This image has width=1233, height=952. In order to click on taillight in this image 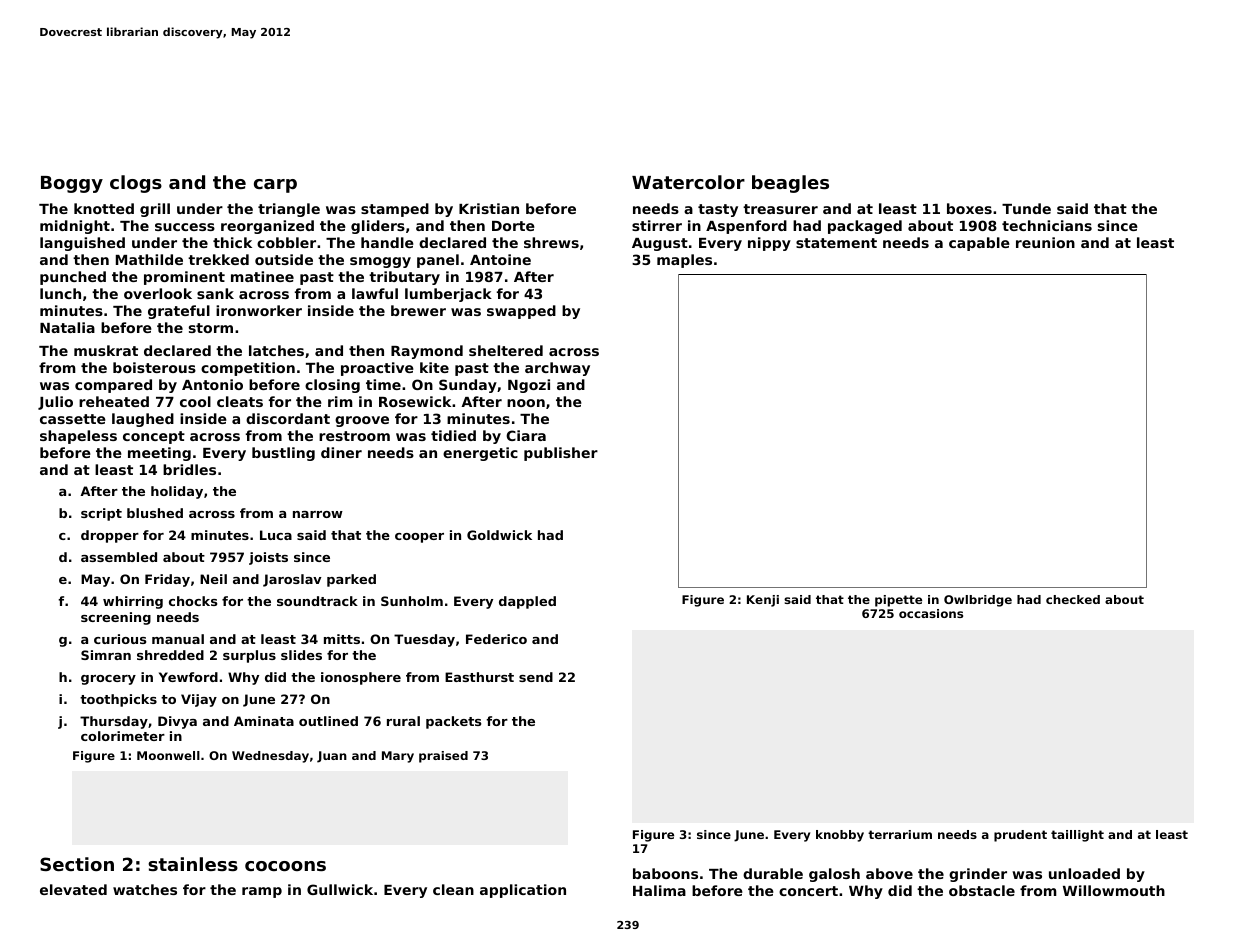, I will do `click(1077, 836)`.
